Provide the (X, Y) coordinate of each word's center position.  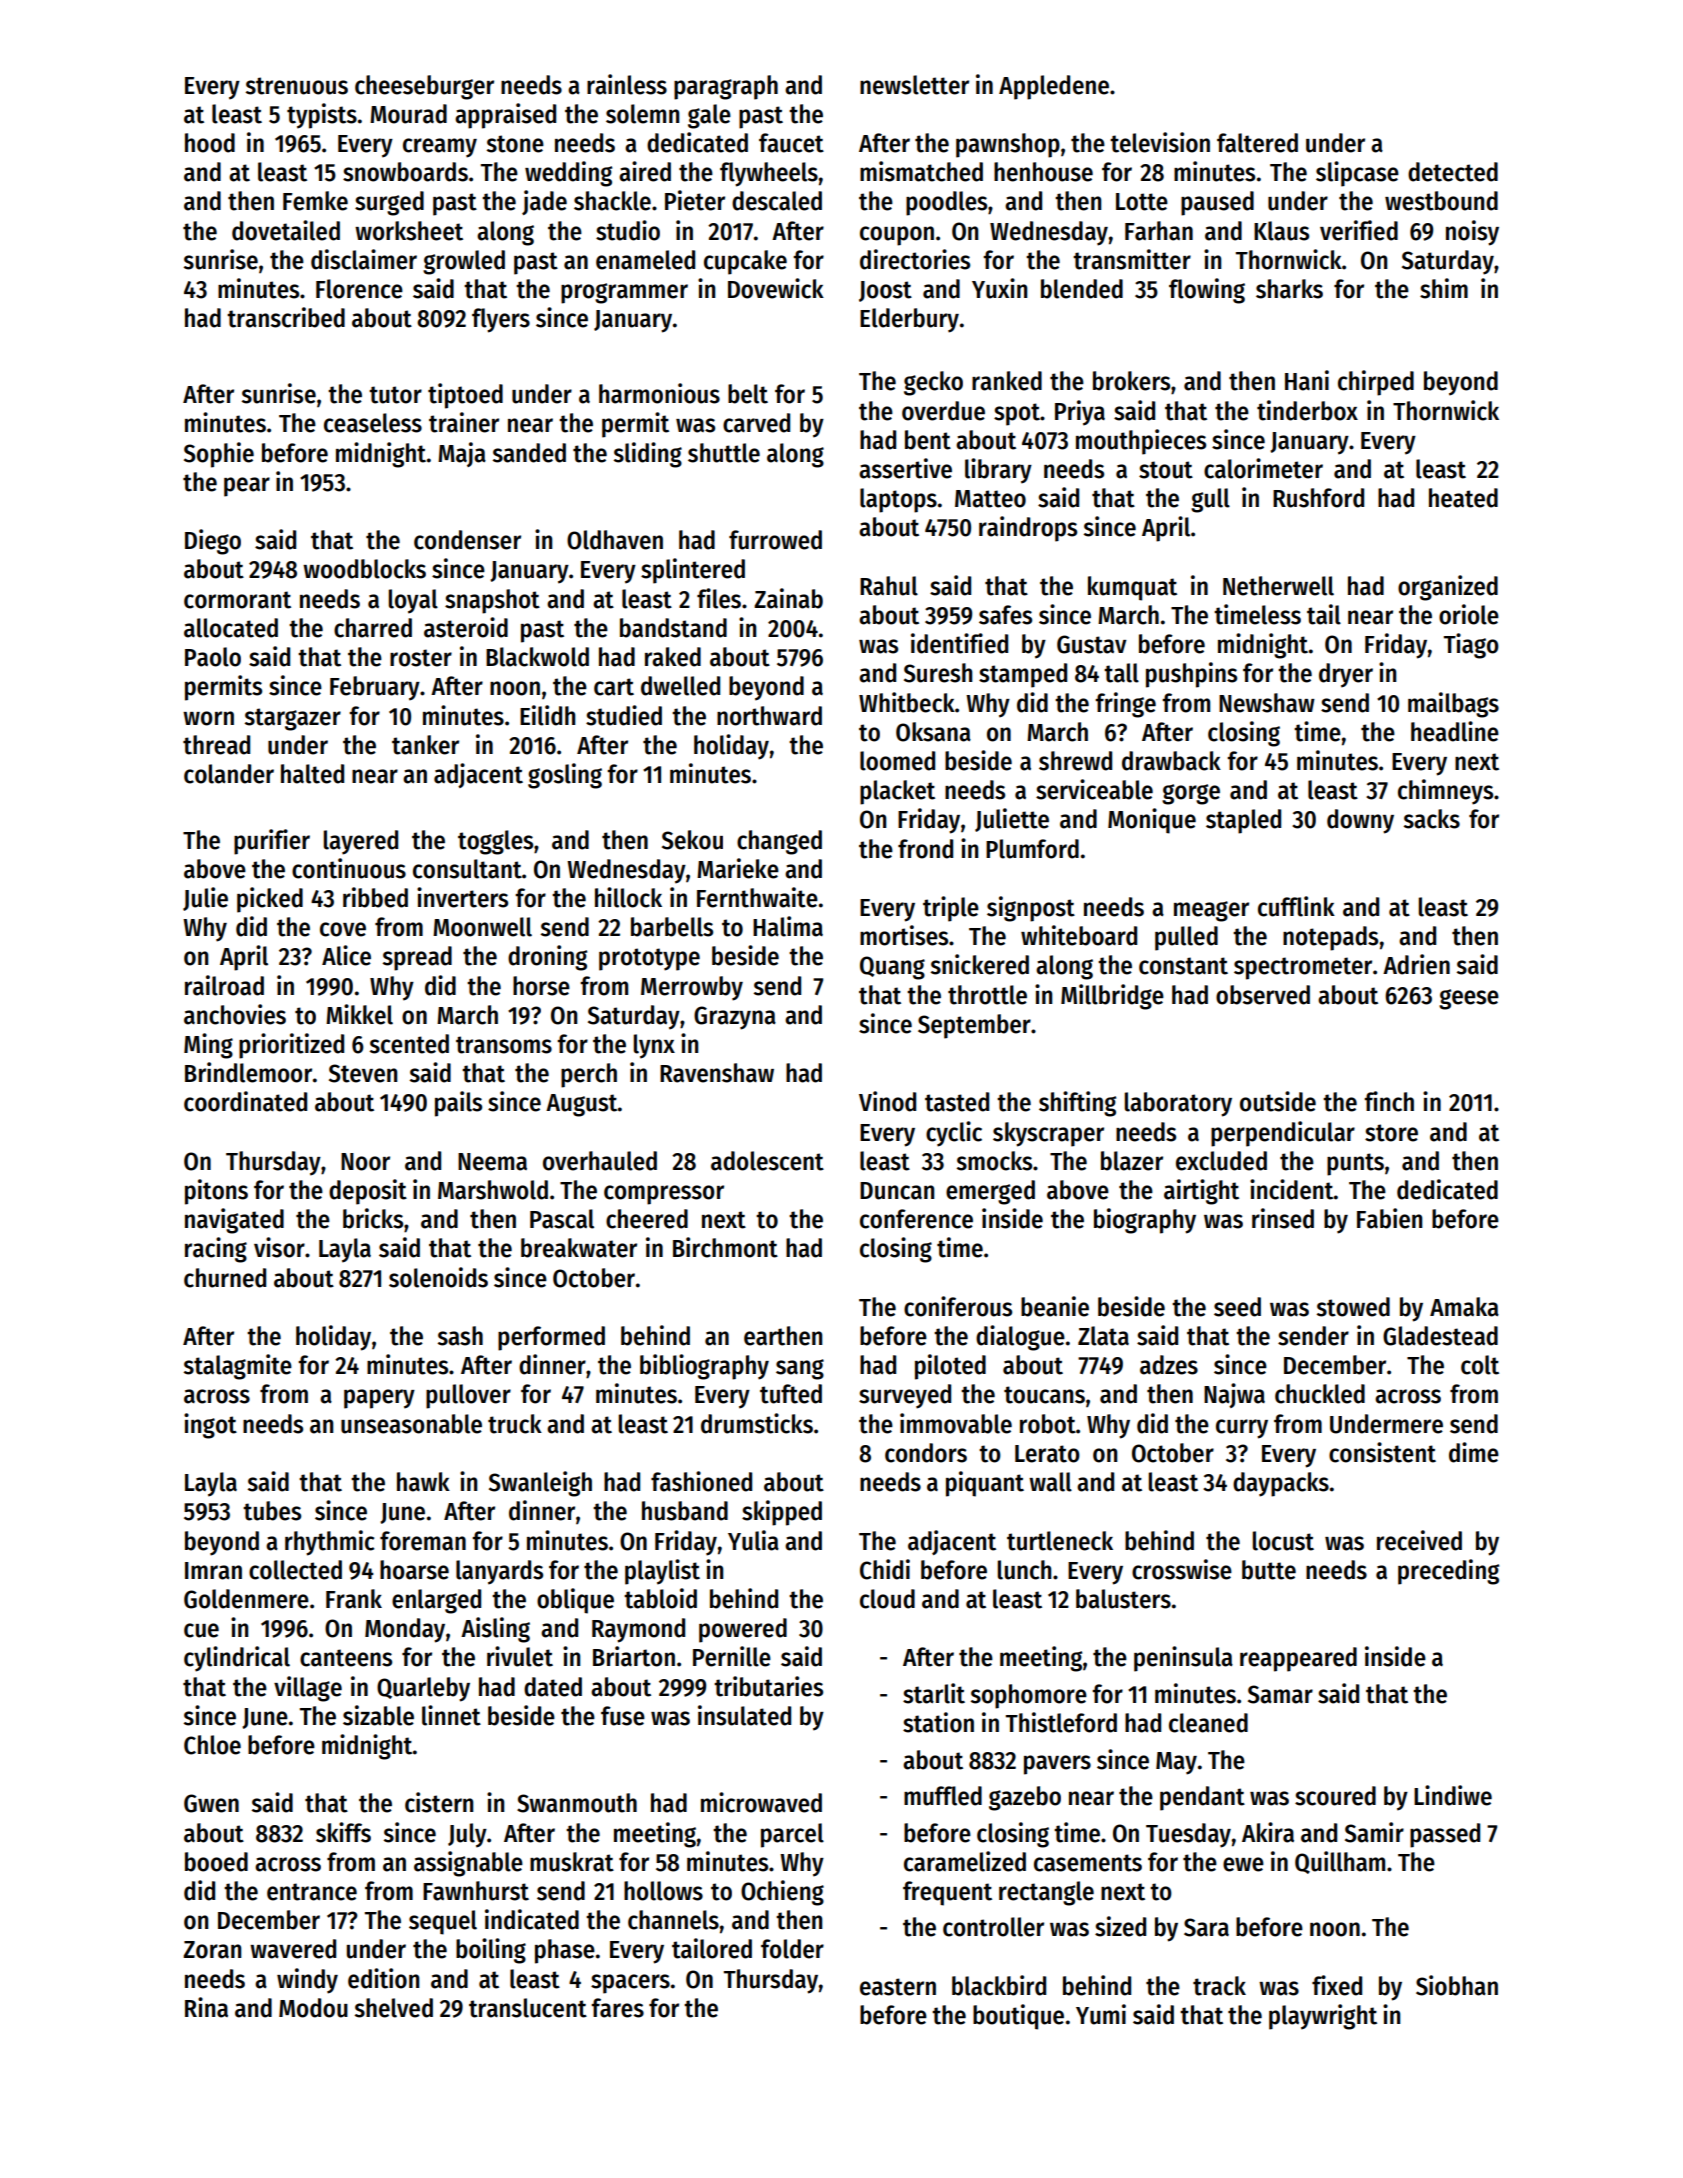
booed (216, 1862)
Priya (1080, 413)
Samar (1280, 1694)
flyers (501, 320)
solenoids (438, 1277)
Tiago (1471, 646)
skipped (782, 1513)
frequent (947, 1893)
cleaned (1208, 1723)
